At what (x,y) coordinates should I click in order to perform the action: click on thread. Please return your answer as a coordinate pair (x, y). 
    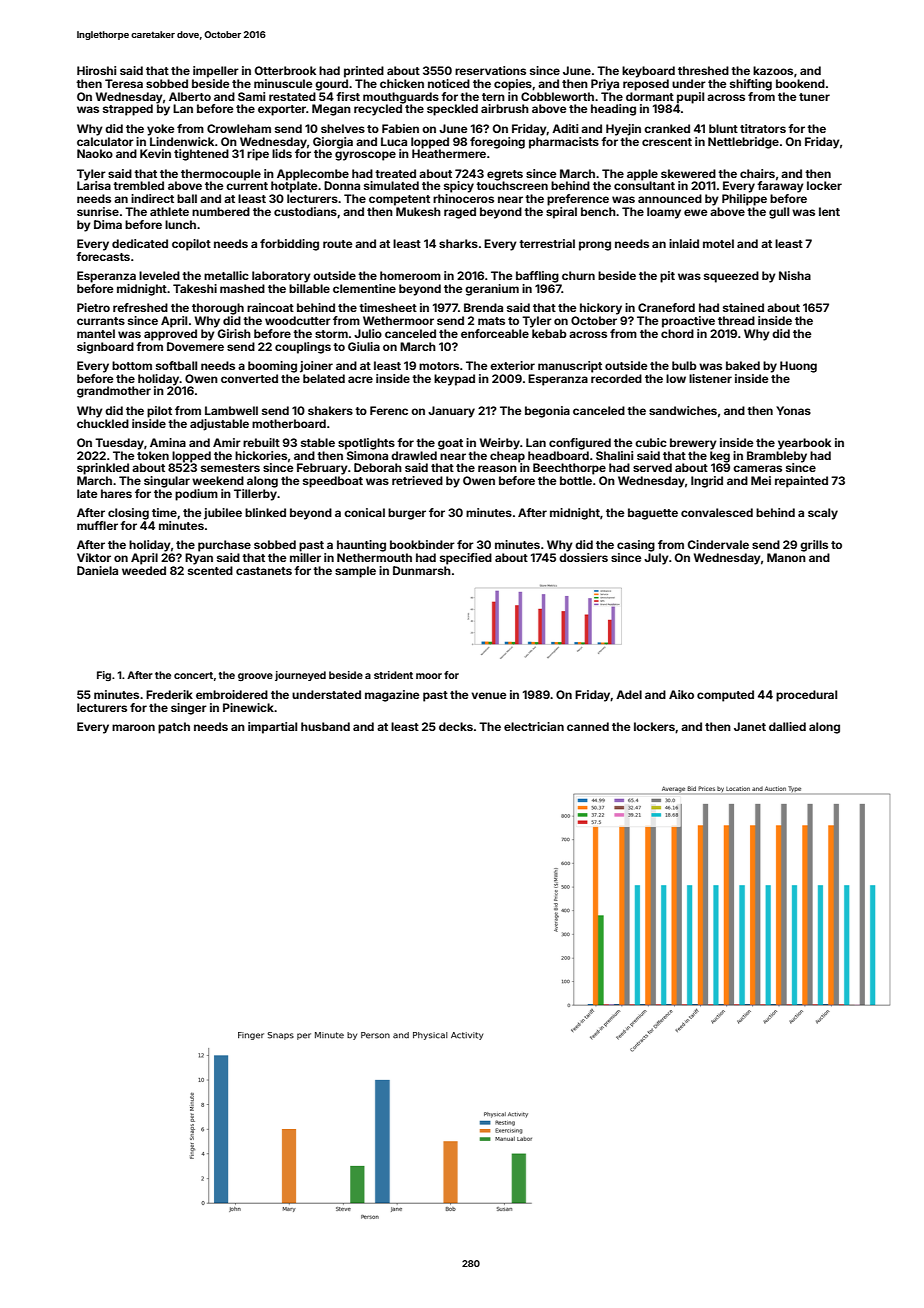
    Looking at the image, I should click on (736, 320).
